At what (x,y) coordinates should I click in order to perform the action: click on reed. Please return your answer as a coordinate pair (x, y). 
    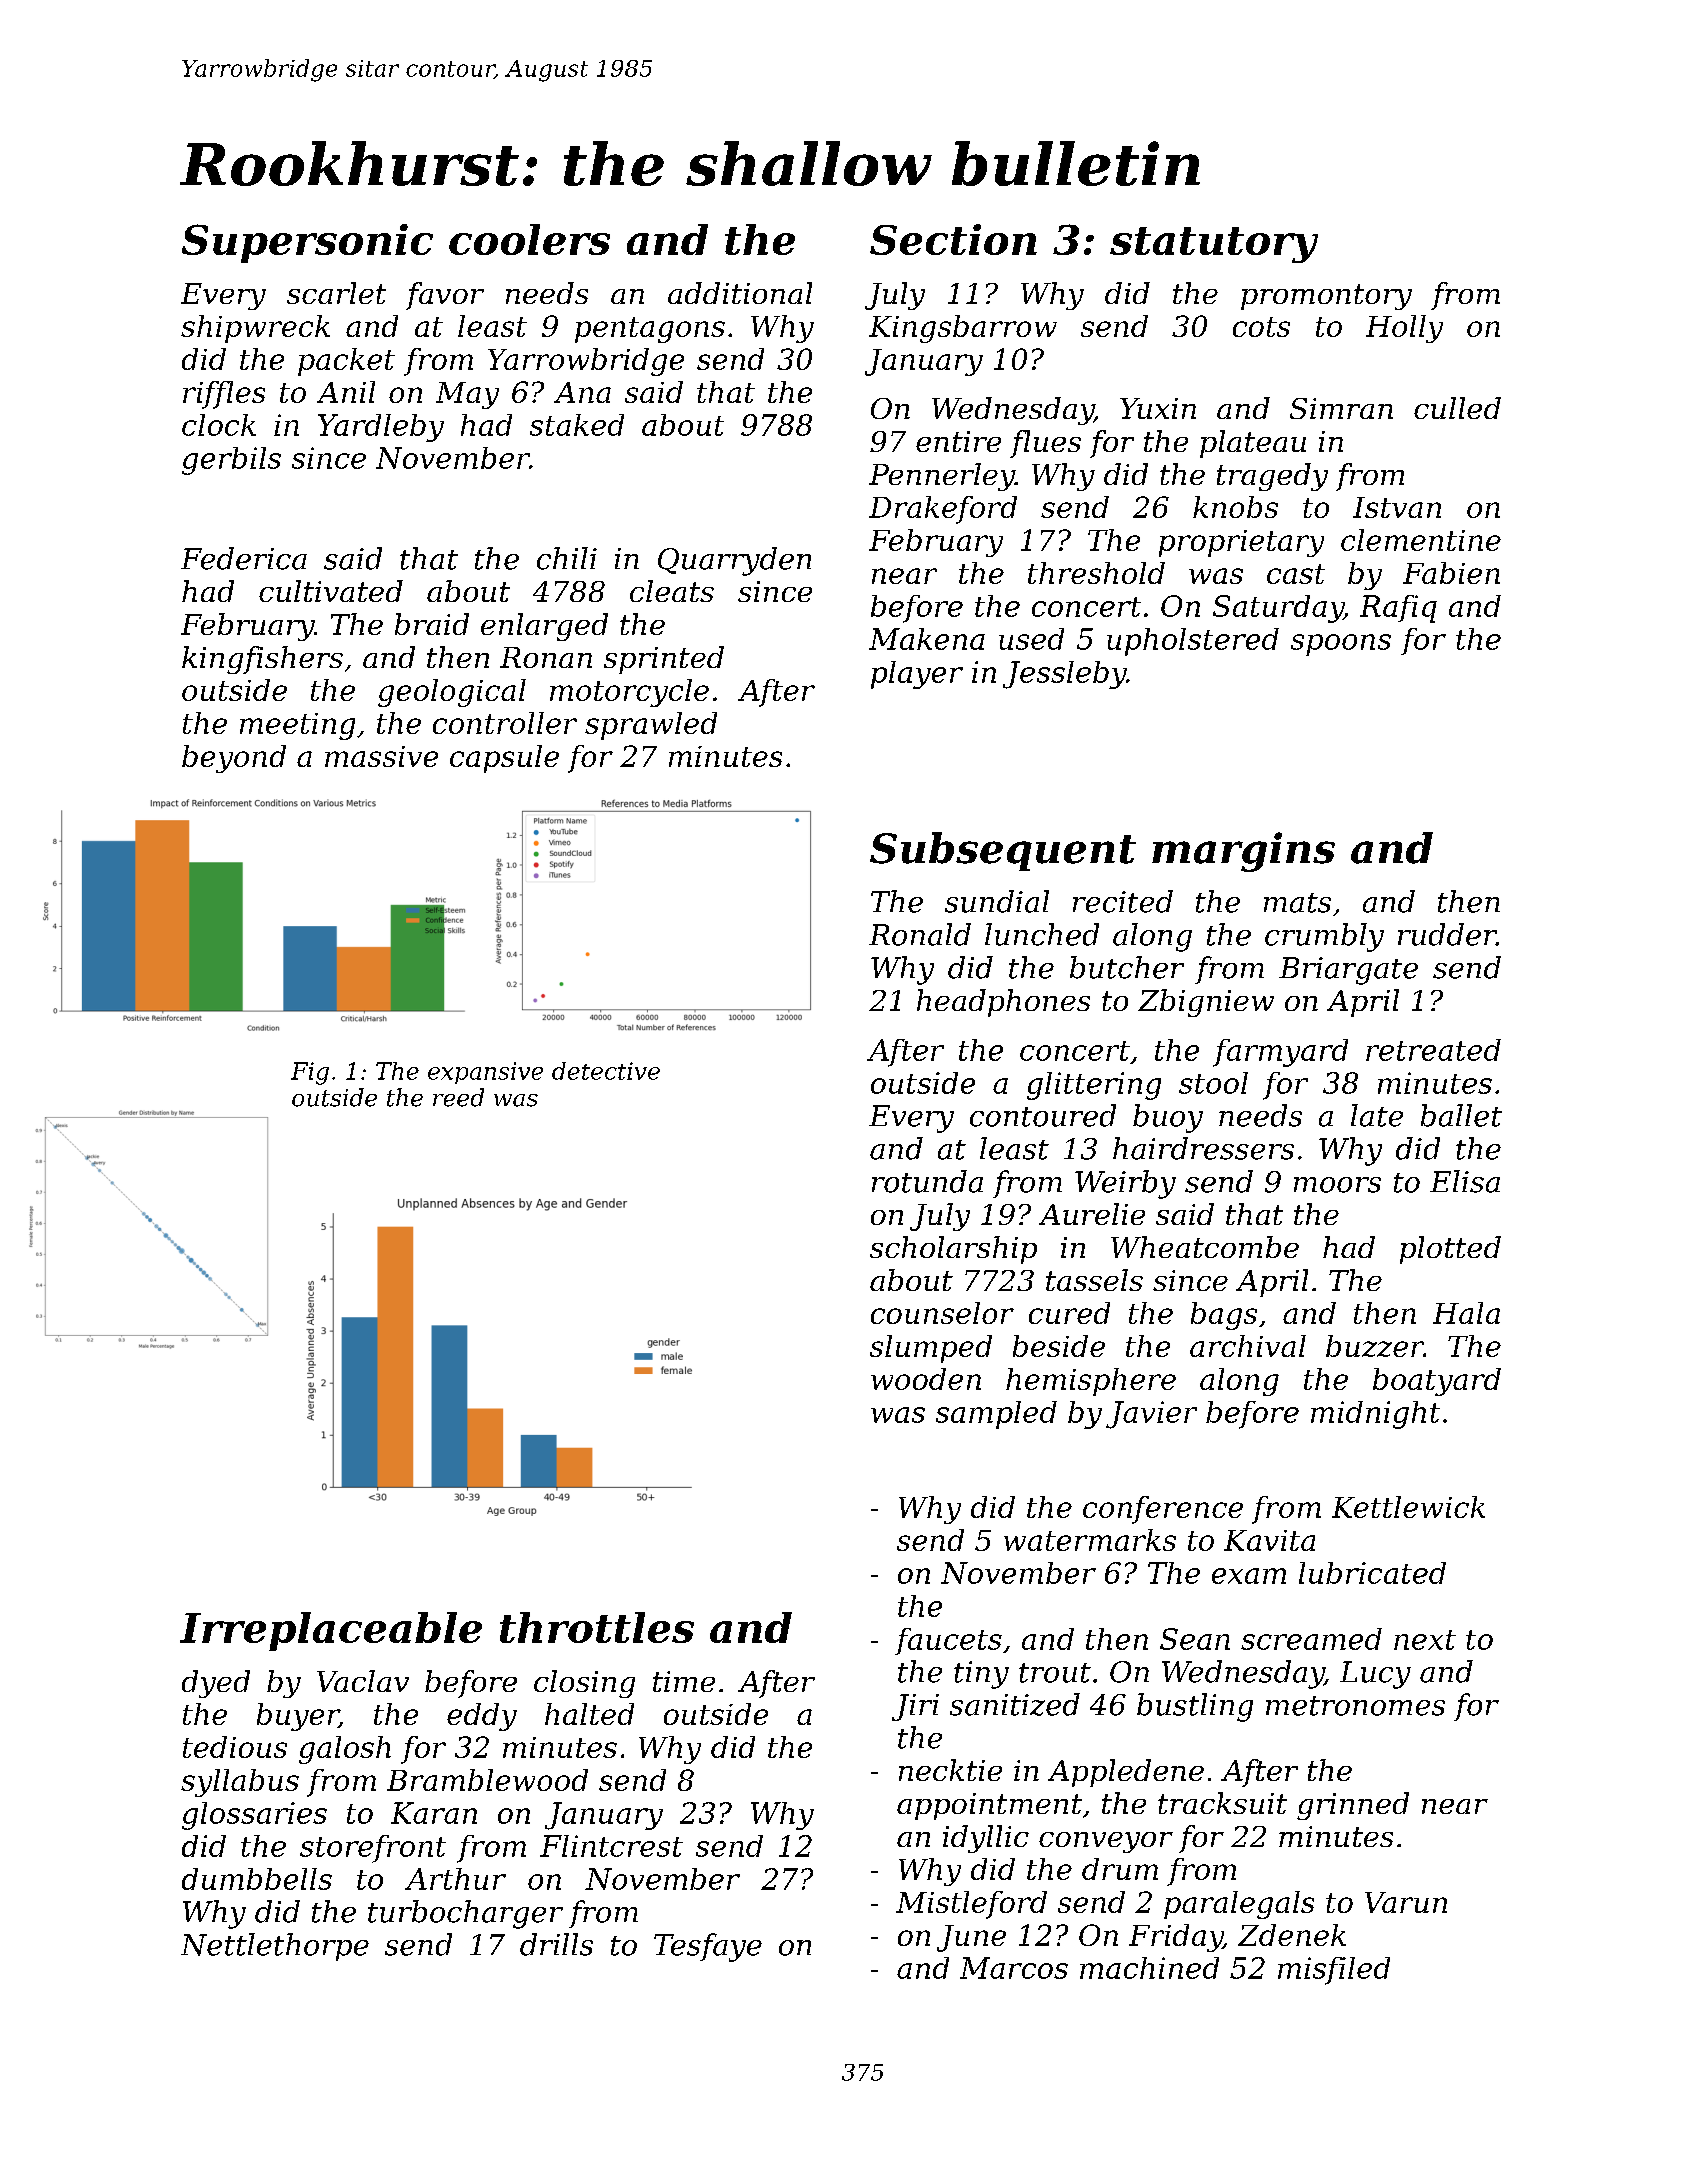
    Looking at the image, I should click on (458, 1097).
